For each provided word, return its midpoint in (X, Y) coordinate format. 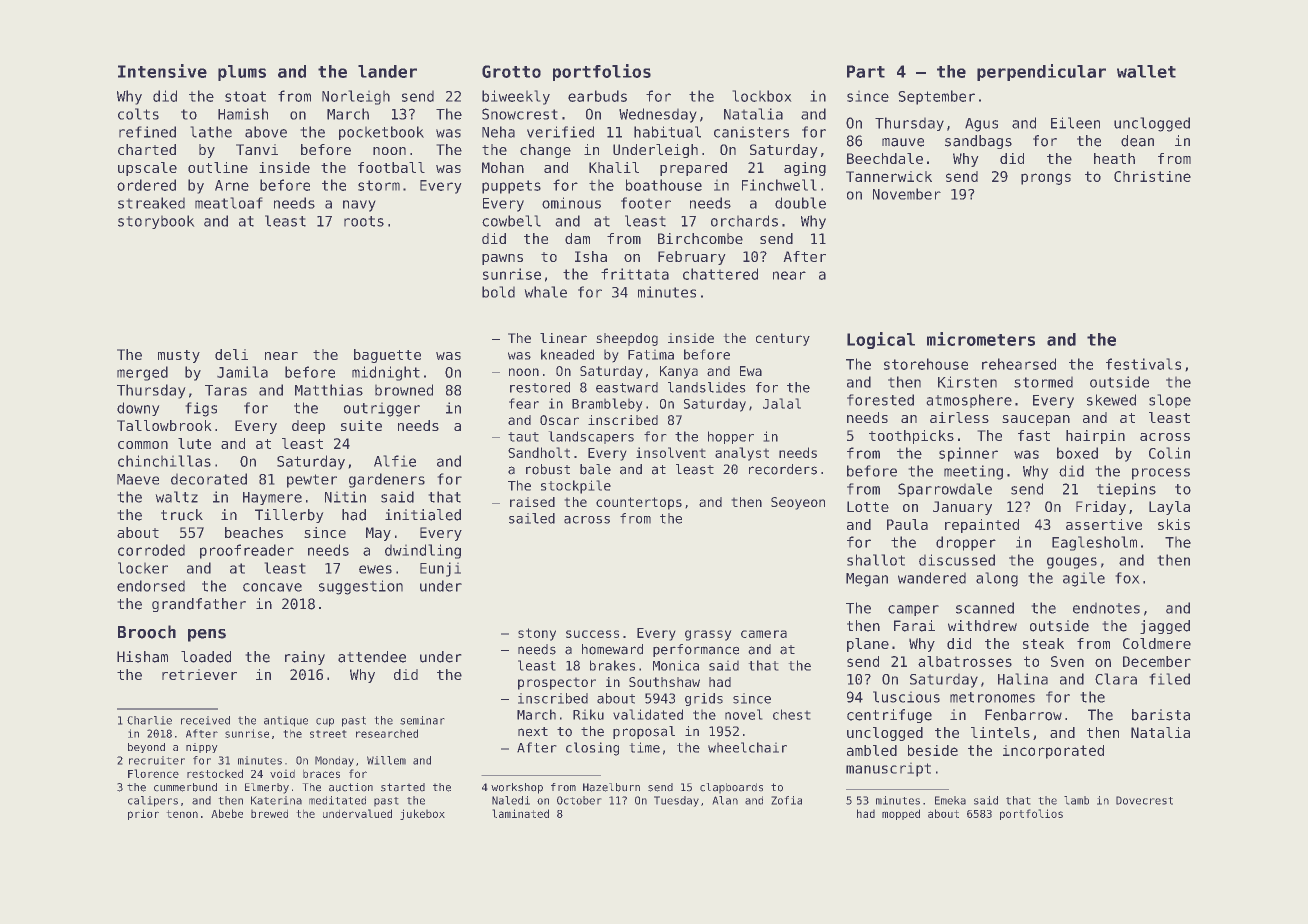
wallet (1146, 71)
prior (143, 814)
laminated (520, 813)
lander (387, 71)
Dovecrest (1144, 800)
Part (866, 71)
